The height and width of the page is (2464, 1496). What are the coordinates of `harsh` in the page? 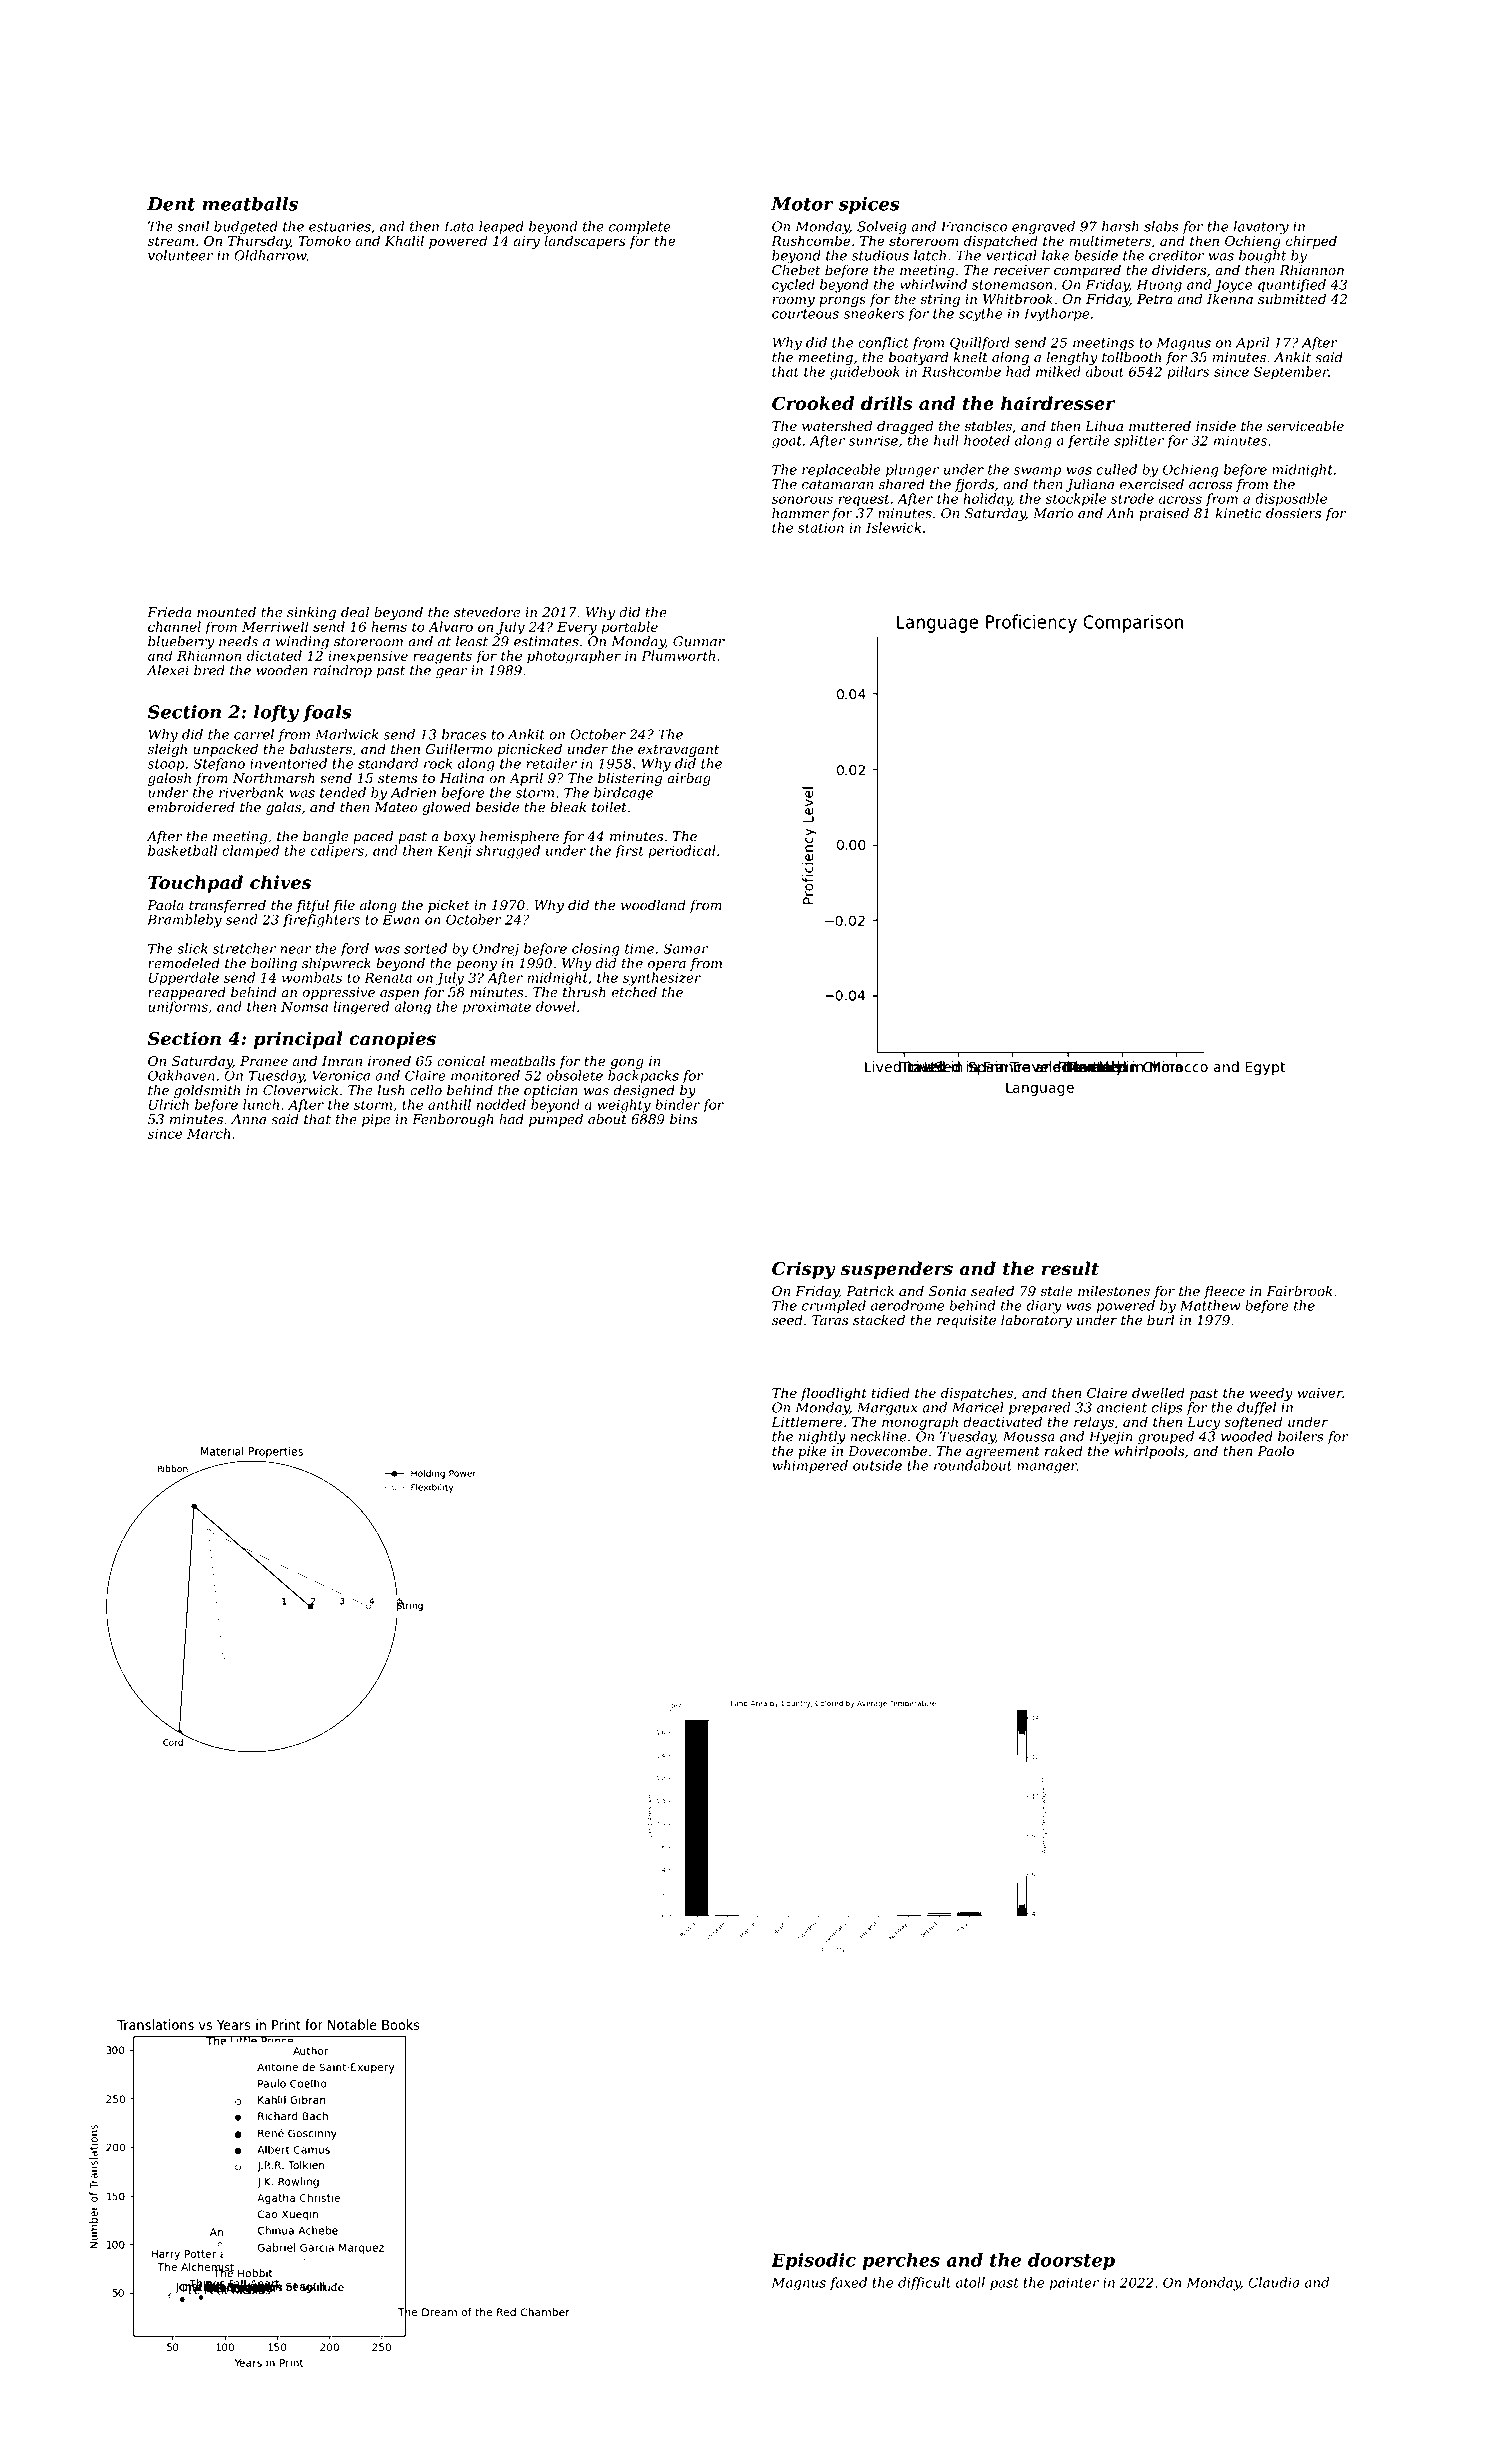 It's located at (1120, 226).
